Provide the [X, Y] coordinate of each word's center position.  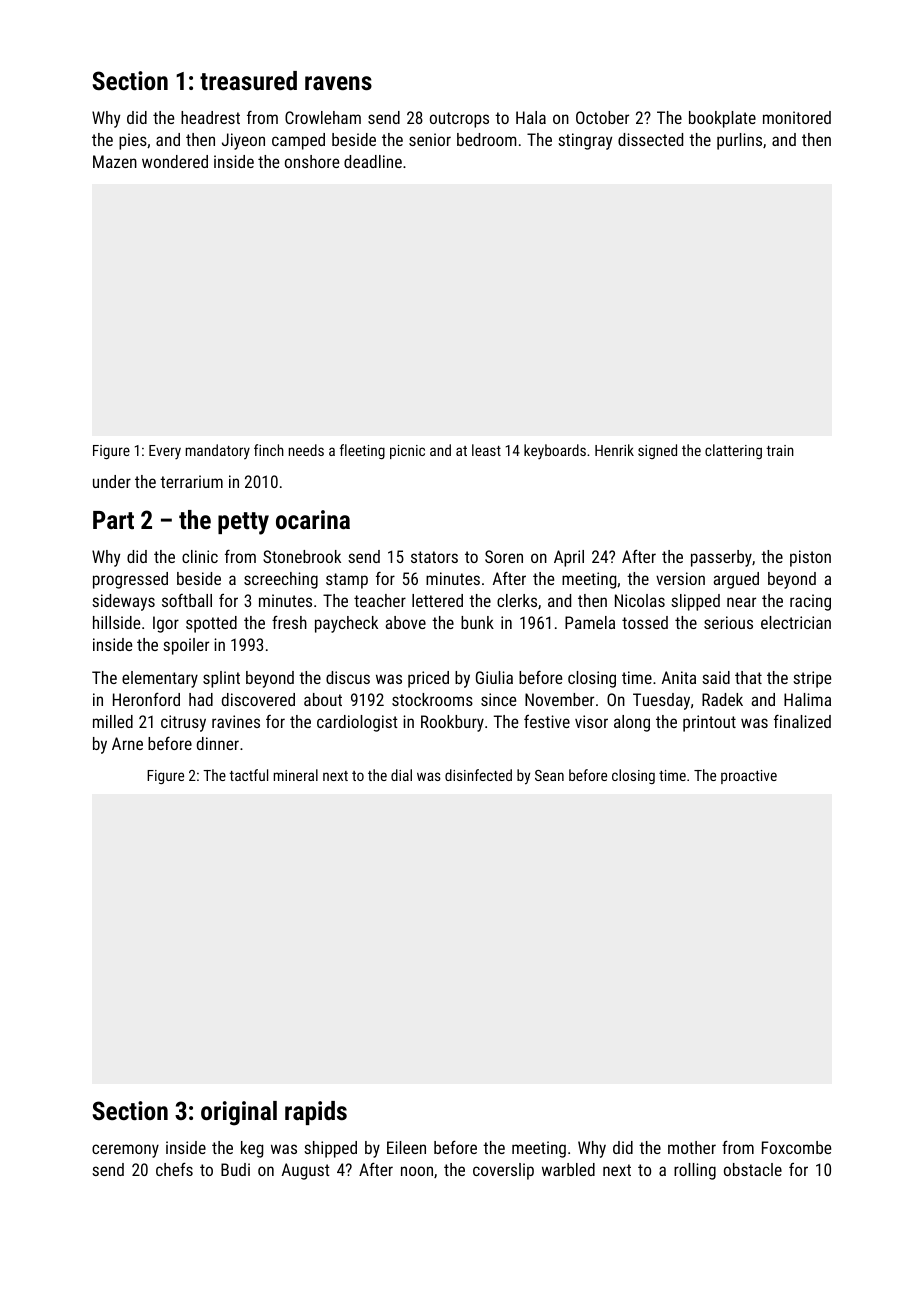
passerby [721, 558]
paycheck [346, 624]
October [602, 117]
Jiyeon [243, 141]
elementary [160, 679]
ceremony [125, 1151]
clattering [733, 451]
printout [709, 723]
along [632, 723]
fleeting [362, 451]
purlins [739, 141]
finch [269, 450]
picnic [407, 452]
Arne [127, 743]
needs [306, 450]
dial [401, 775]
